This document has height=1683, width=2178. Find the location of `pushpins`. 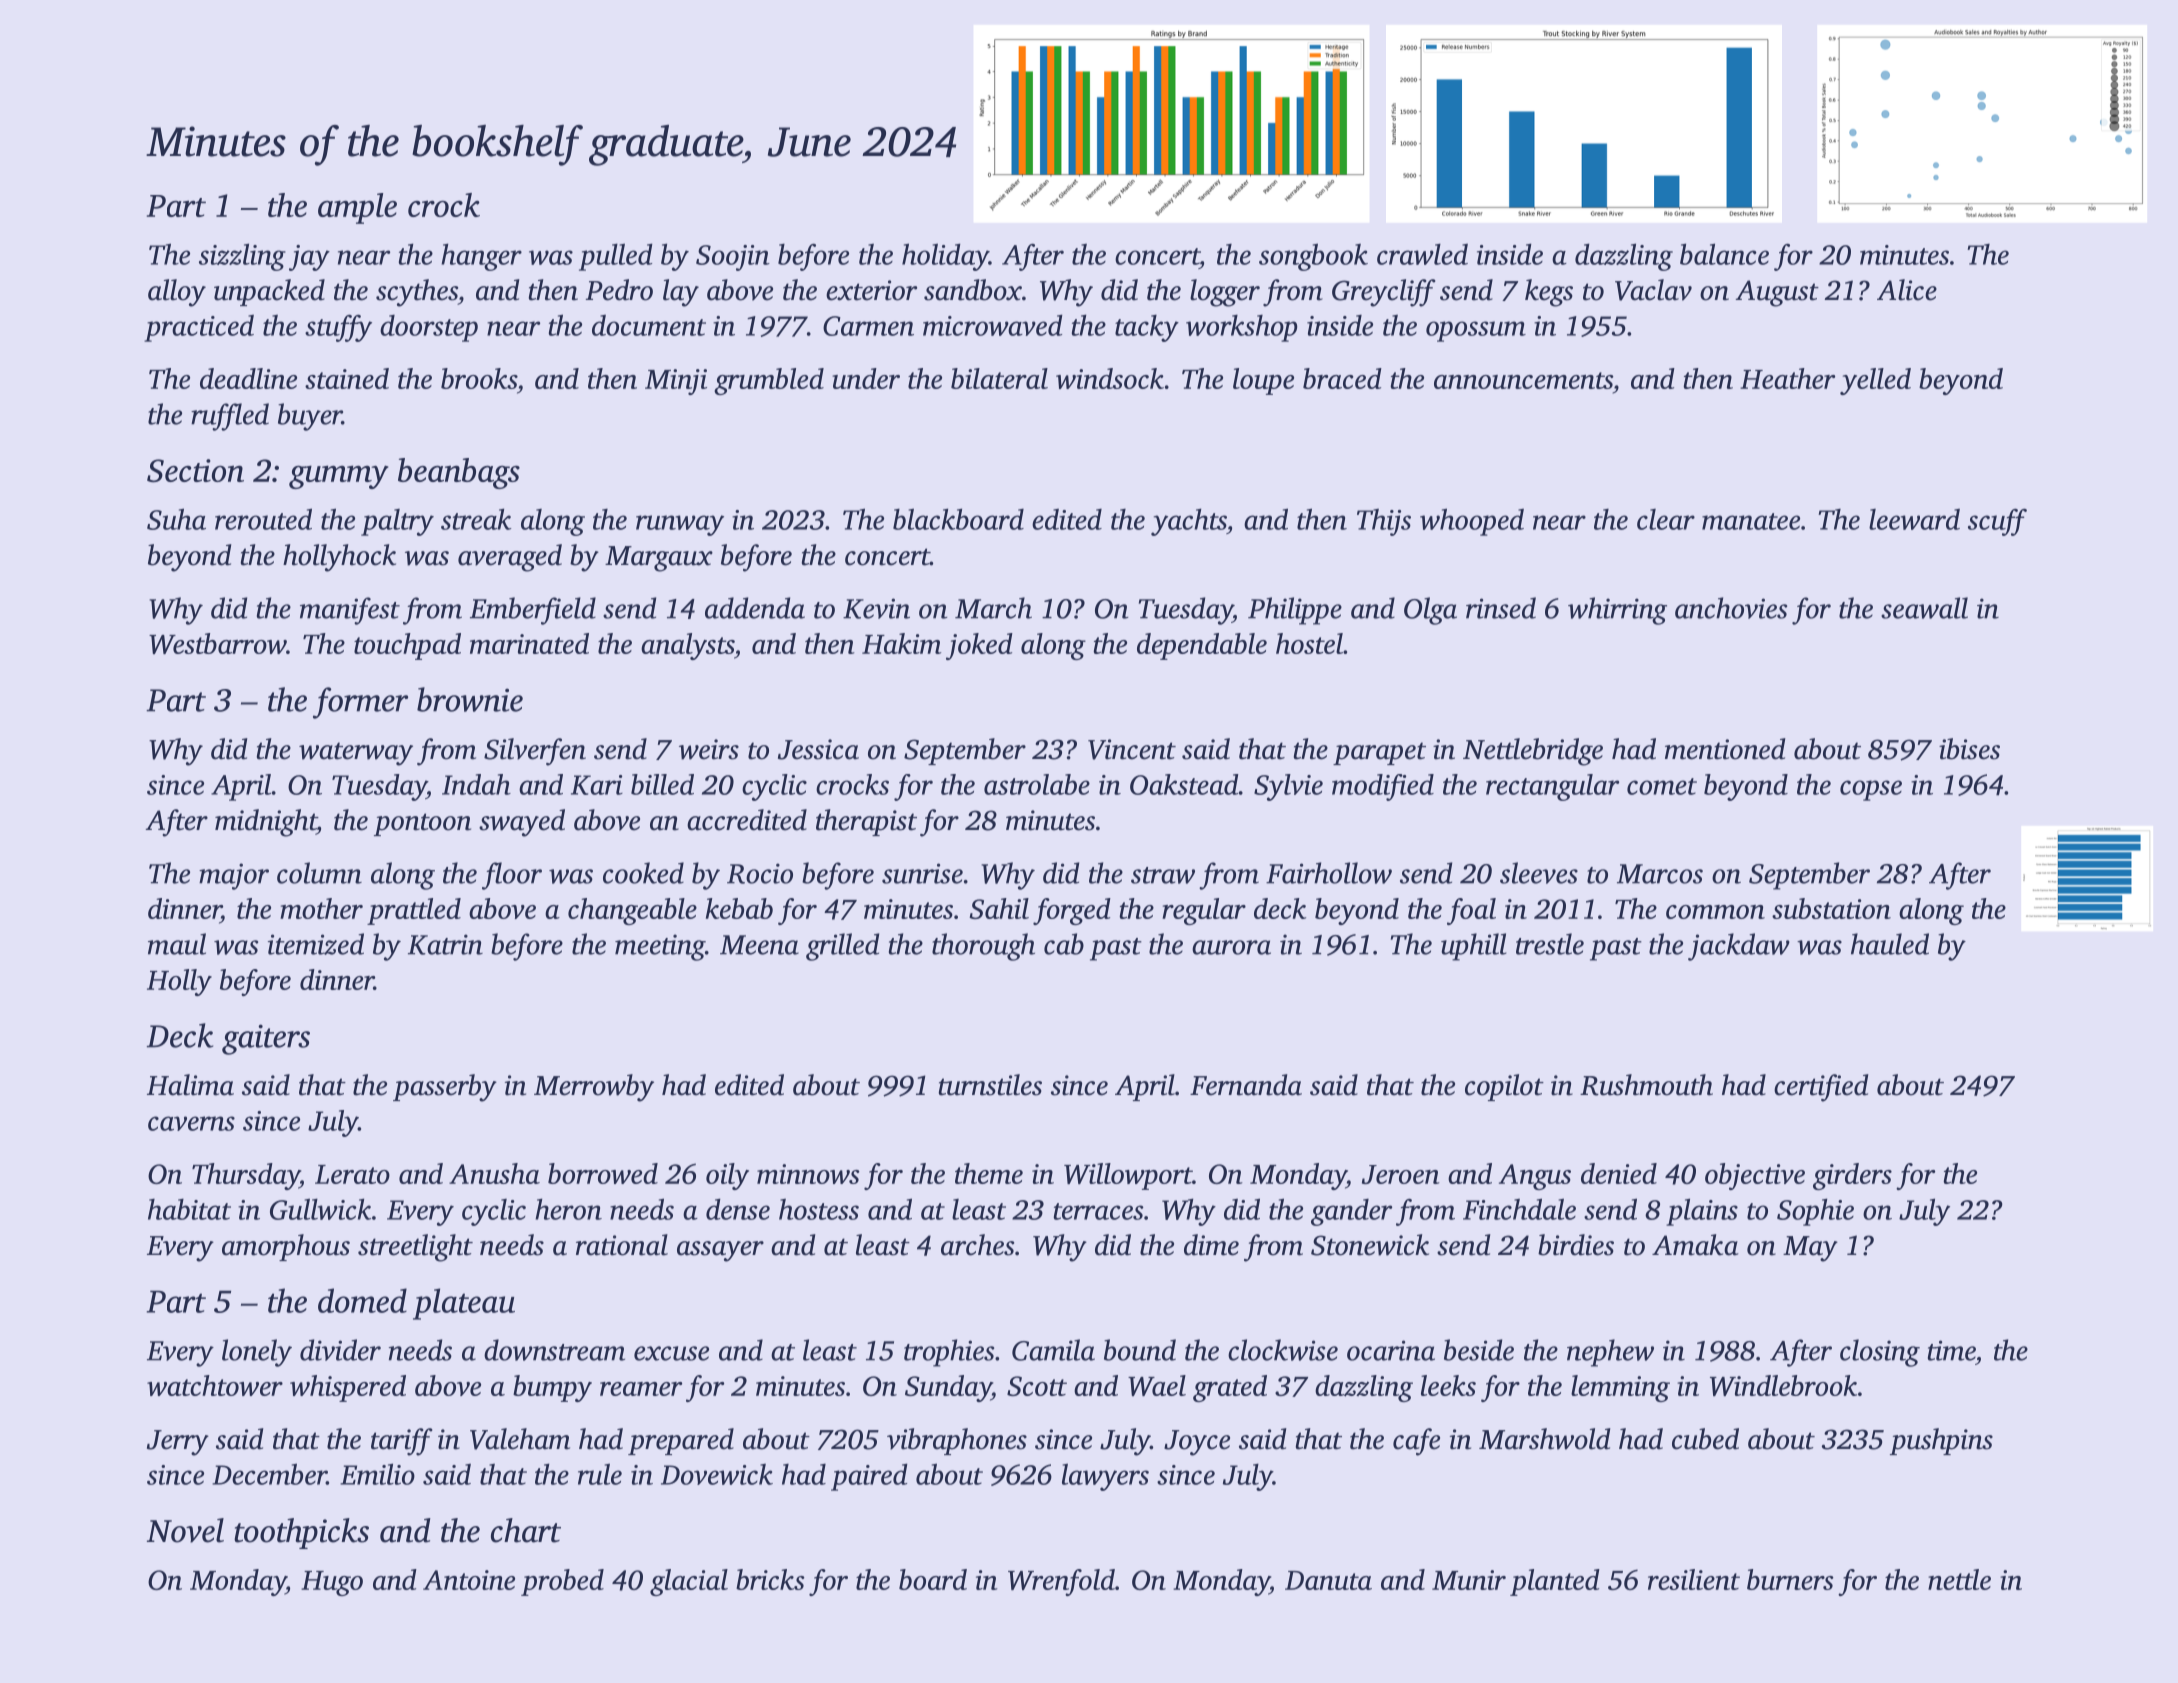

pushpins is located at coordinates (1941, 1441).
